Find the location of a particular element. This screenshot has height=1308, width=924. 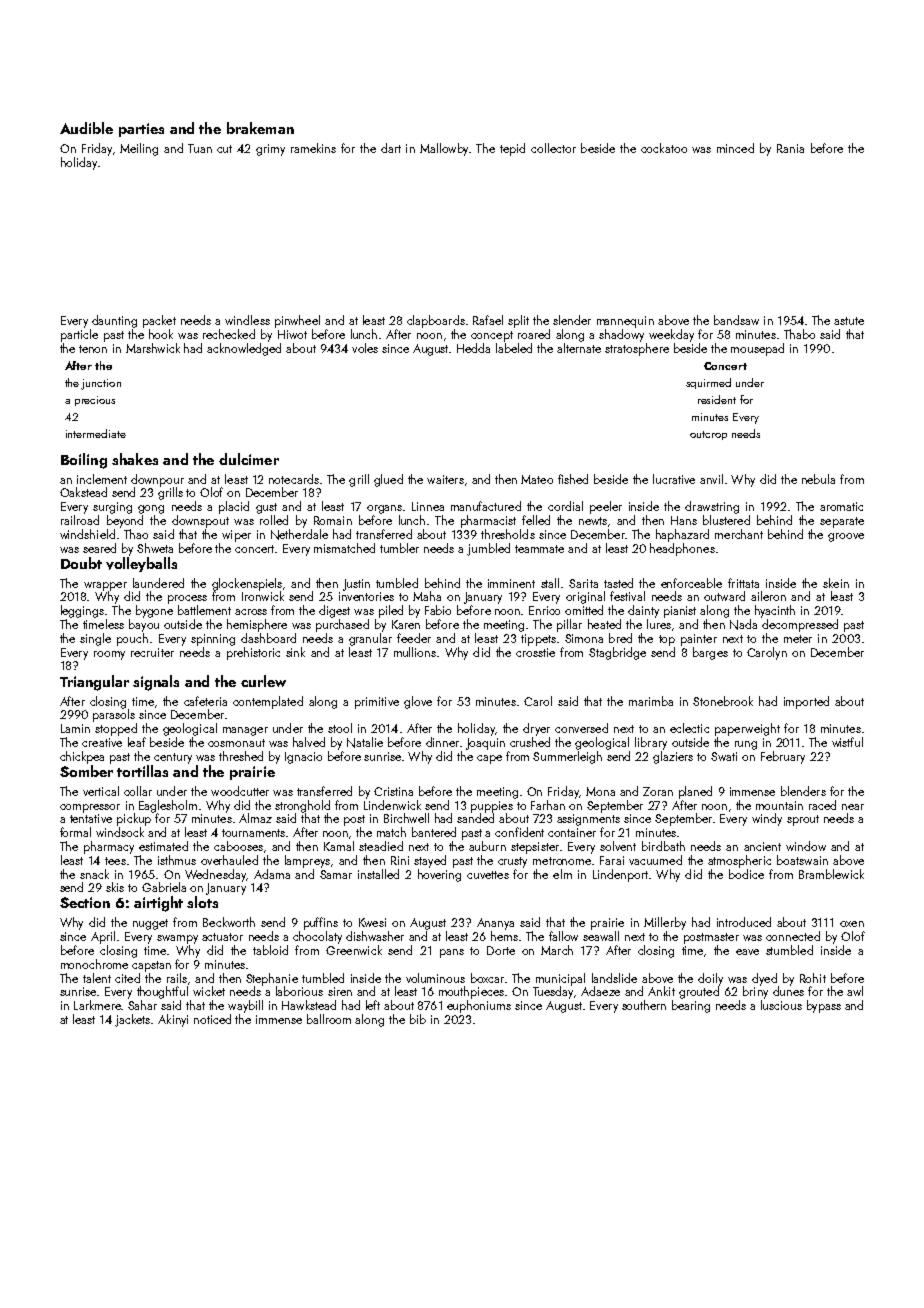

Rania is located at coordinates (790, 148).
